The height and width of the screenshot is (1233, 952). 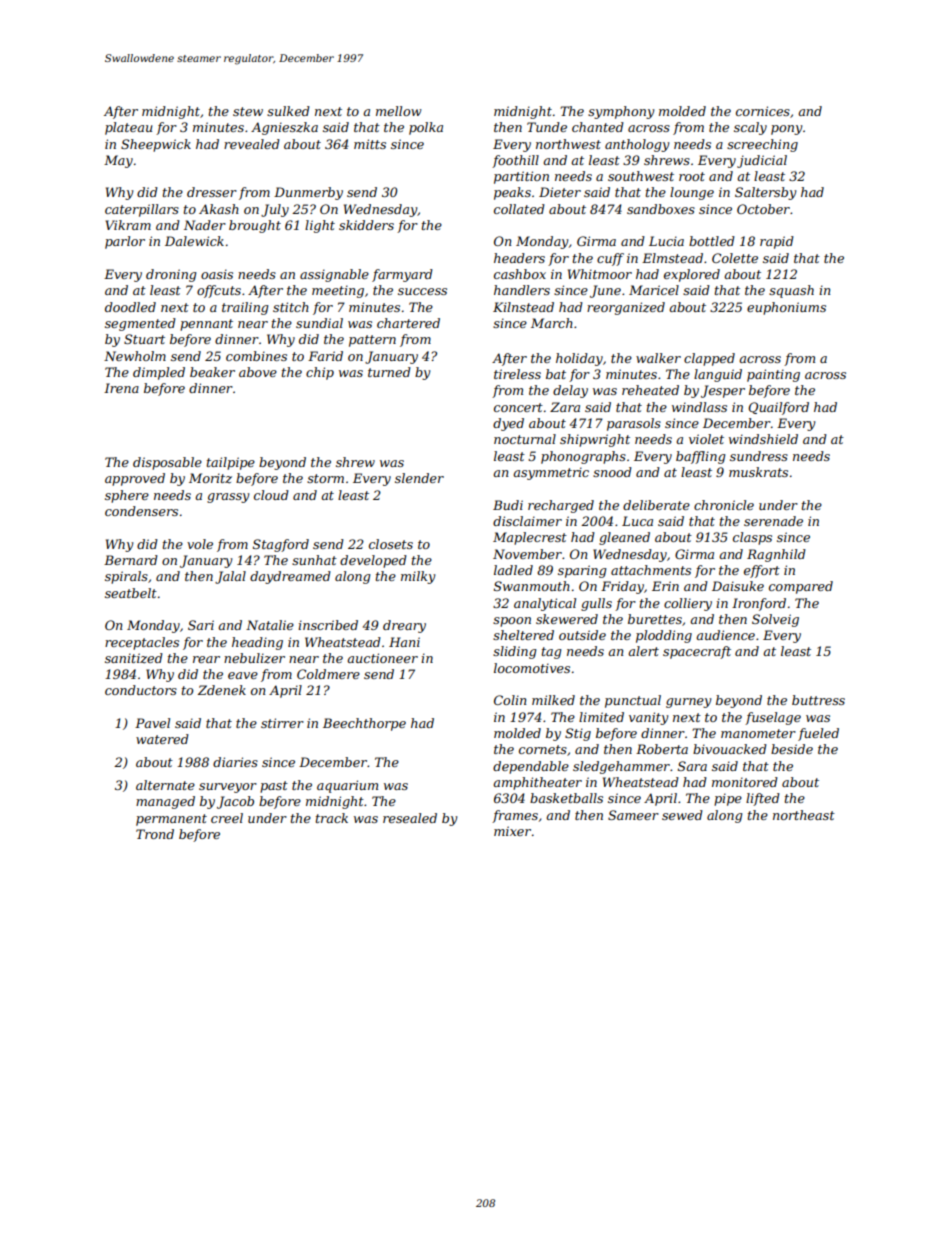 What do you see at coordinates (235, 802) in the screenshot?
I see `Jacob` at bounding box center [235, 802].
